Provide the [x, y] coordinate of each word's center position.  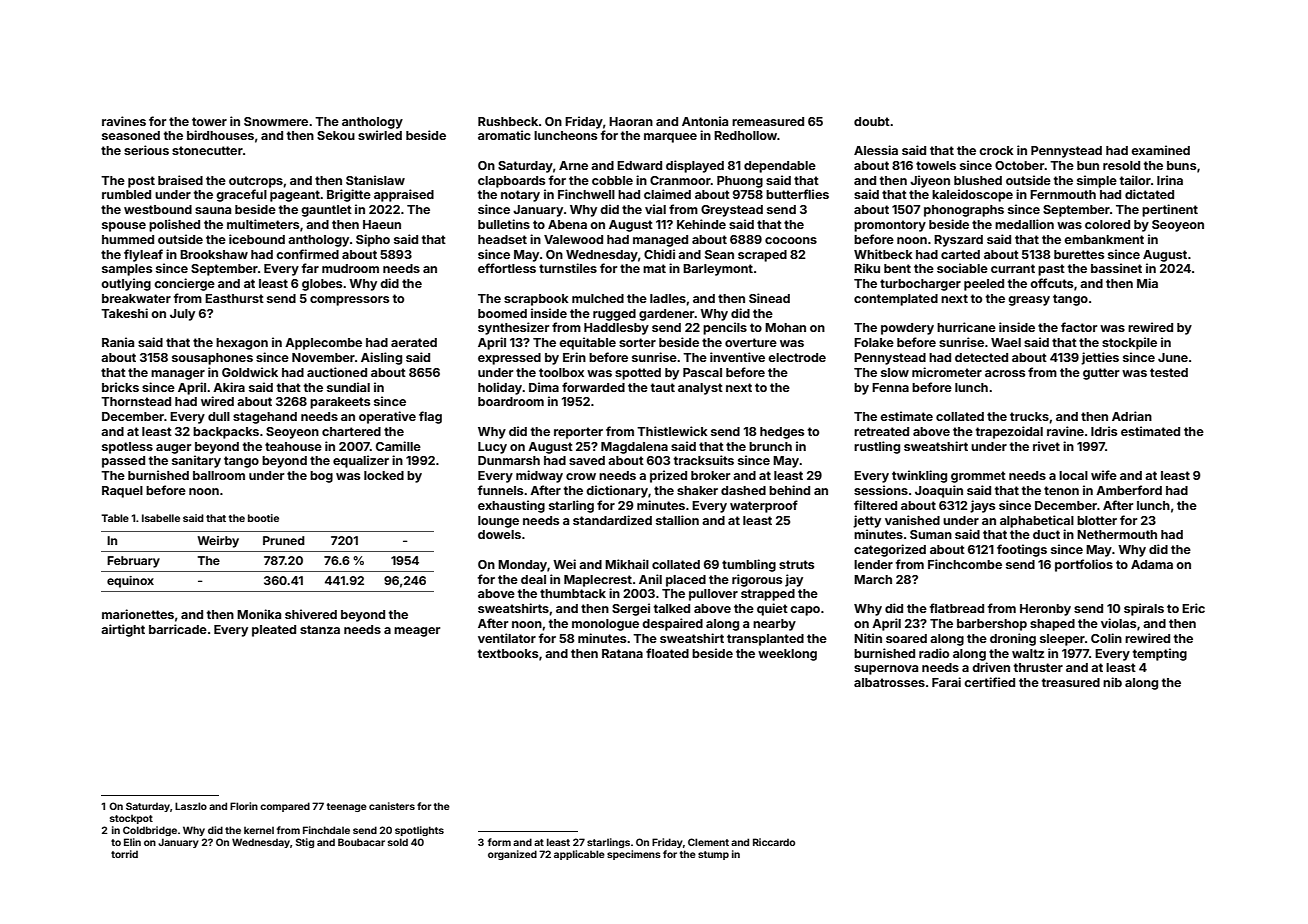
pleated [274, 631]
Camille [398, 446]
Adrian [1132, 416]
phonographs [964, 211]
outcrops [256, 182]
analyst [700, 389]
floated [667, 653]
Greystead [732, 211]
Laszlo [191, 806]
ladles [668, 298]
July [182, 315]
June [1173, 357]
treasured [1071, 682]
